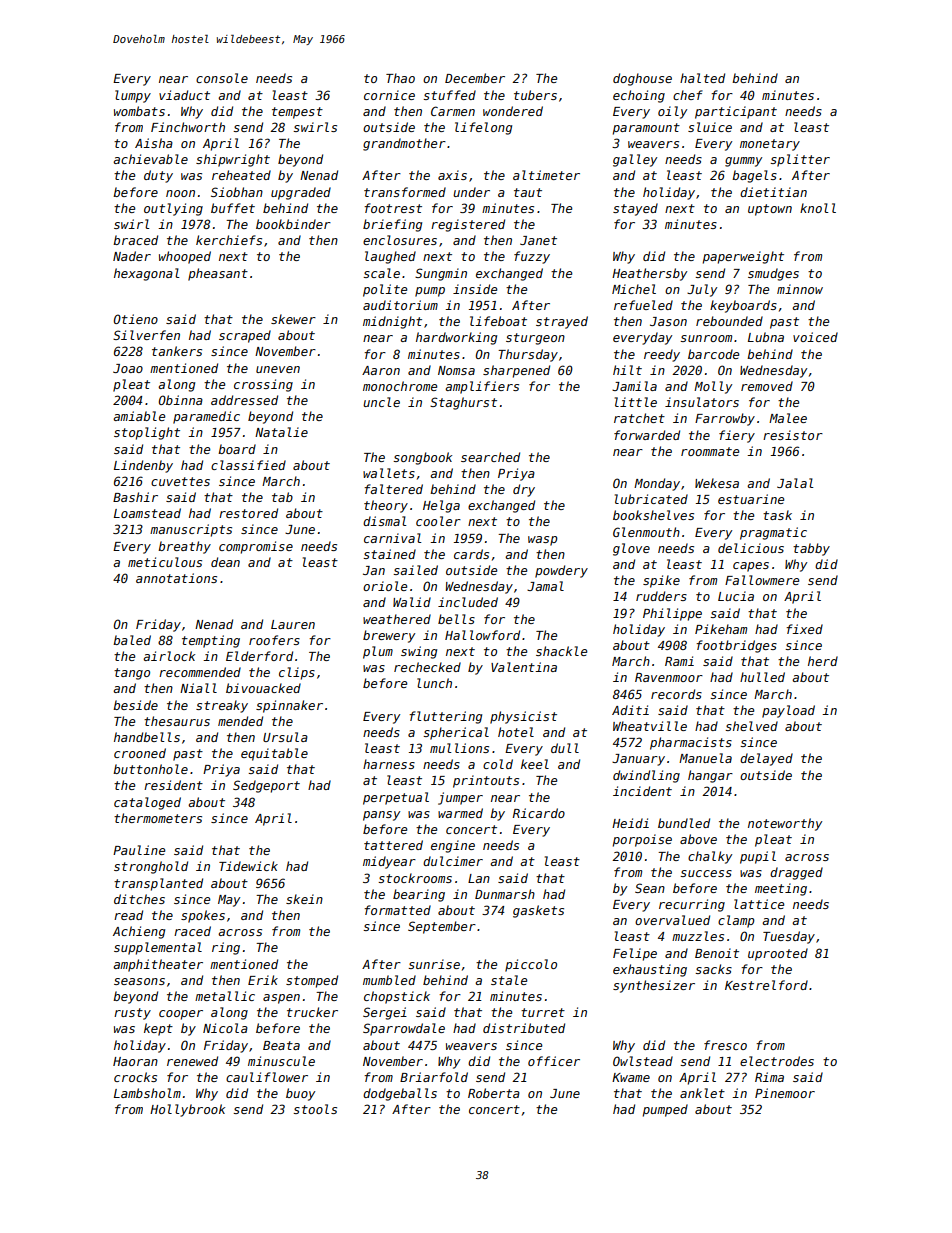  What do you see at coordinates (248, 513) in the page?
I see `restored` at bounding box center [248, 513].
